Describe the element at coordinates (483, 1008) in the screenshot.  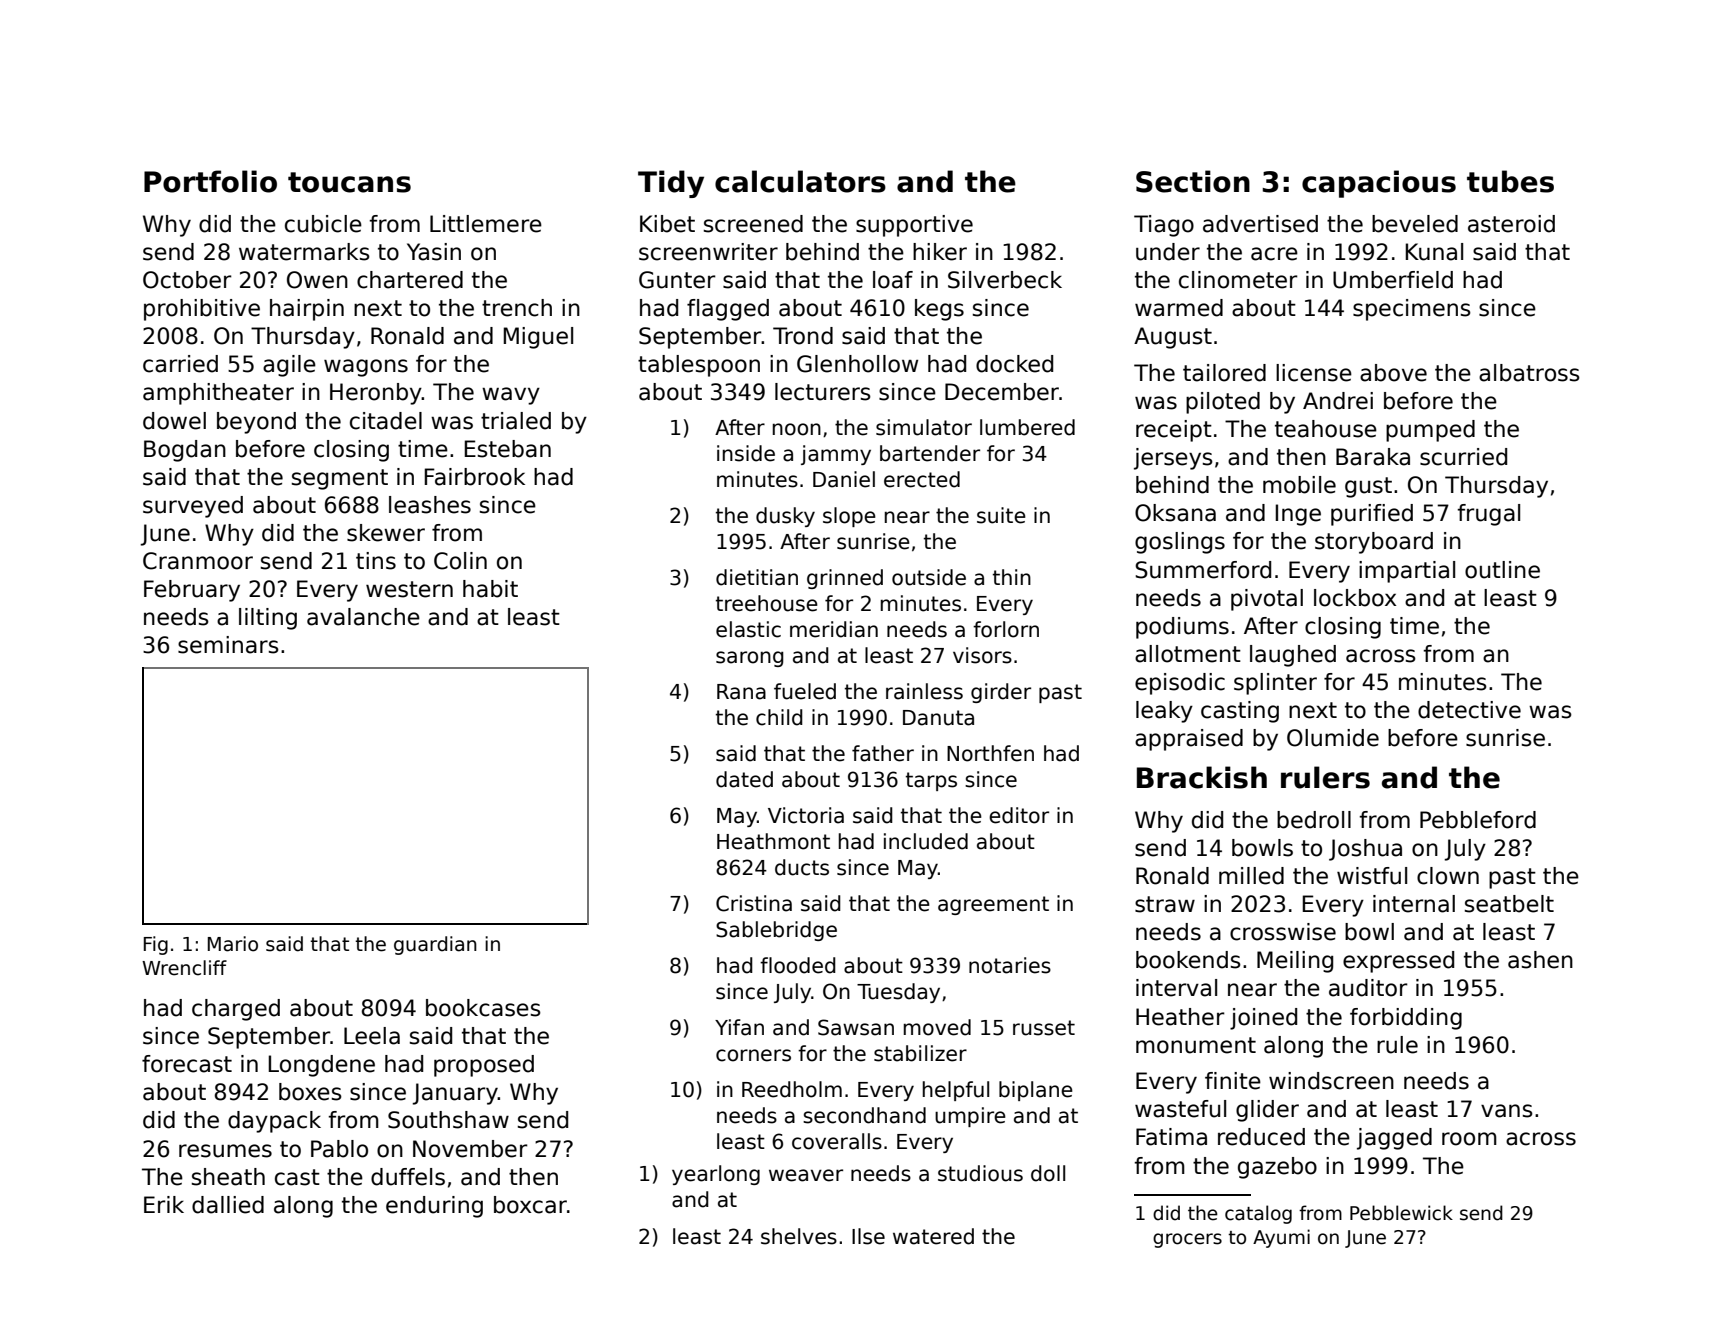
I see `bookcases` at that location.
